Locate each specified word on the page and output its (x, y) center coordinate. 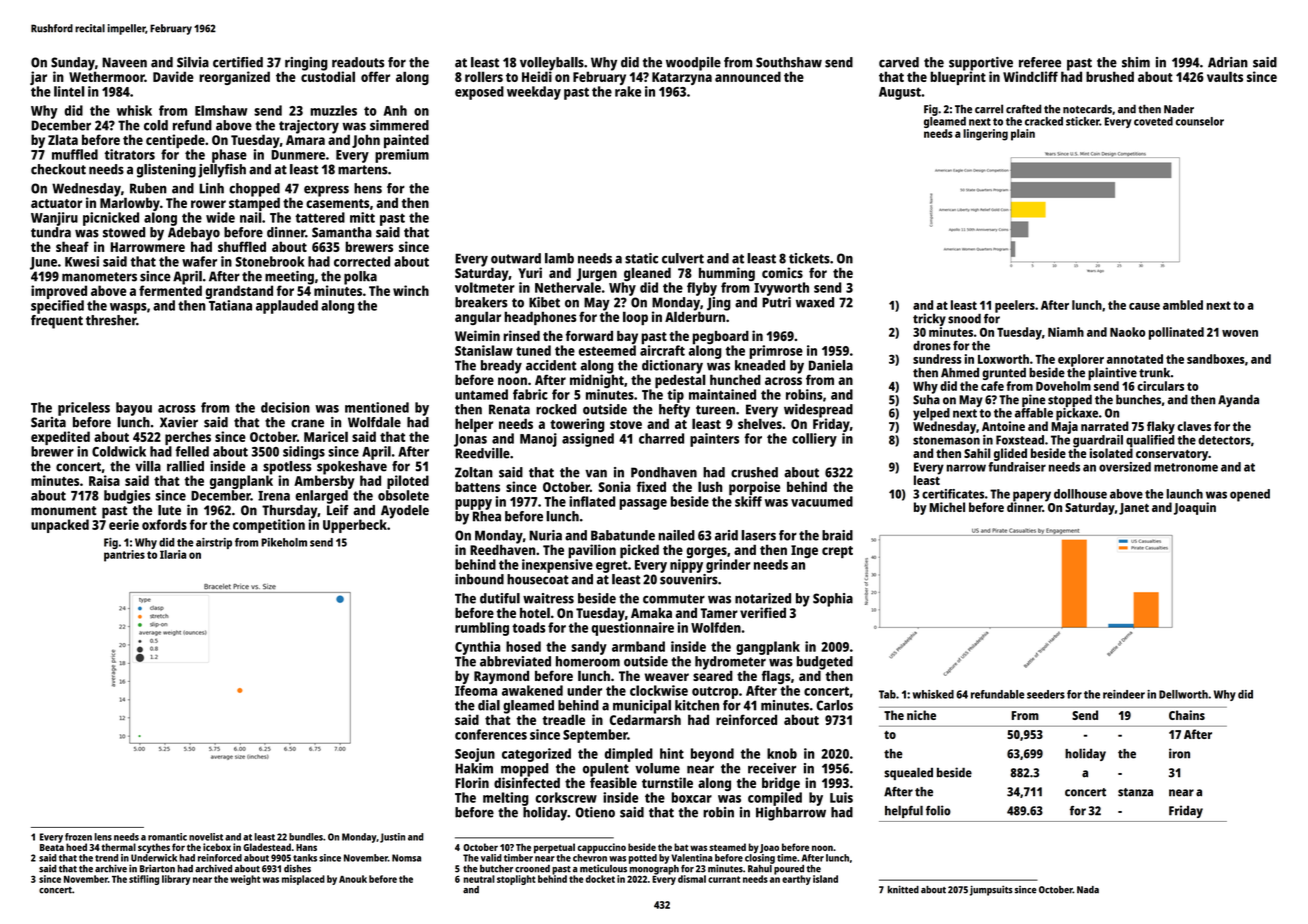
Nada (1088, 890)
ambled (1183, 305)
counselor (1200, 121)
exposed (479, 93)
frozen (78, 837)
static (641, 258)
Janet (1134, 509)
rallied (185, 466)
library (176, 880)
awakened (532, 690)
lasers (758, 535)
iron (1179, 753)
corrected (362, 261)
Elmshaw (221, 110)
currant (724, 879)
